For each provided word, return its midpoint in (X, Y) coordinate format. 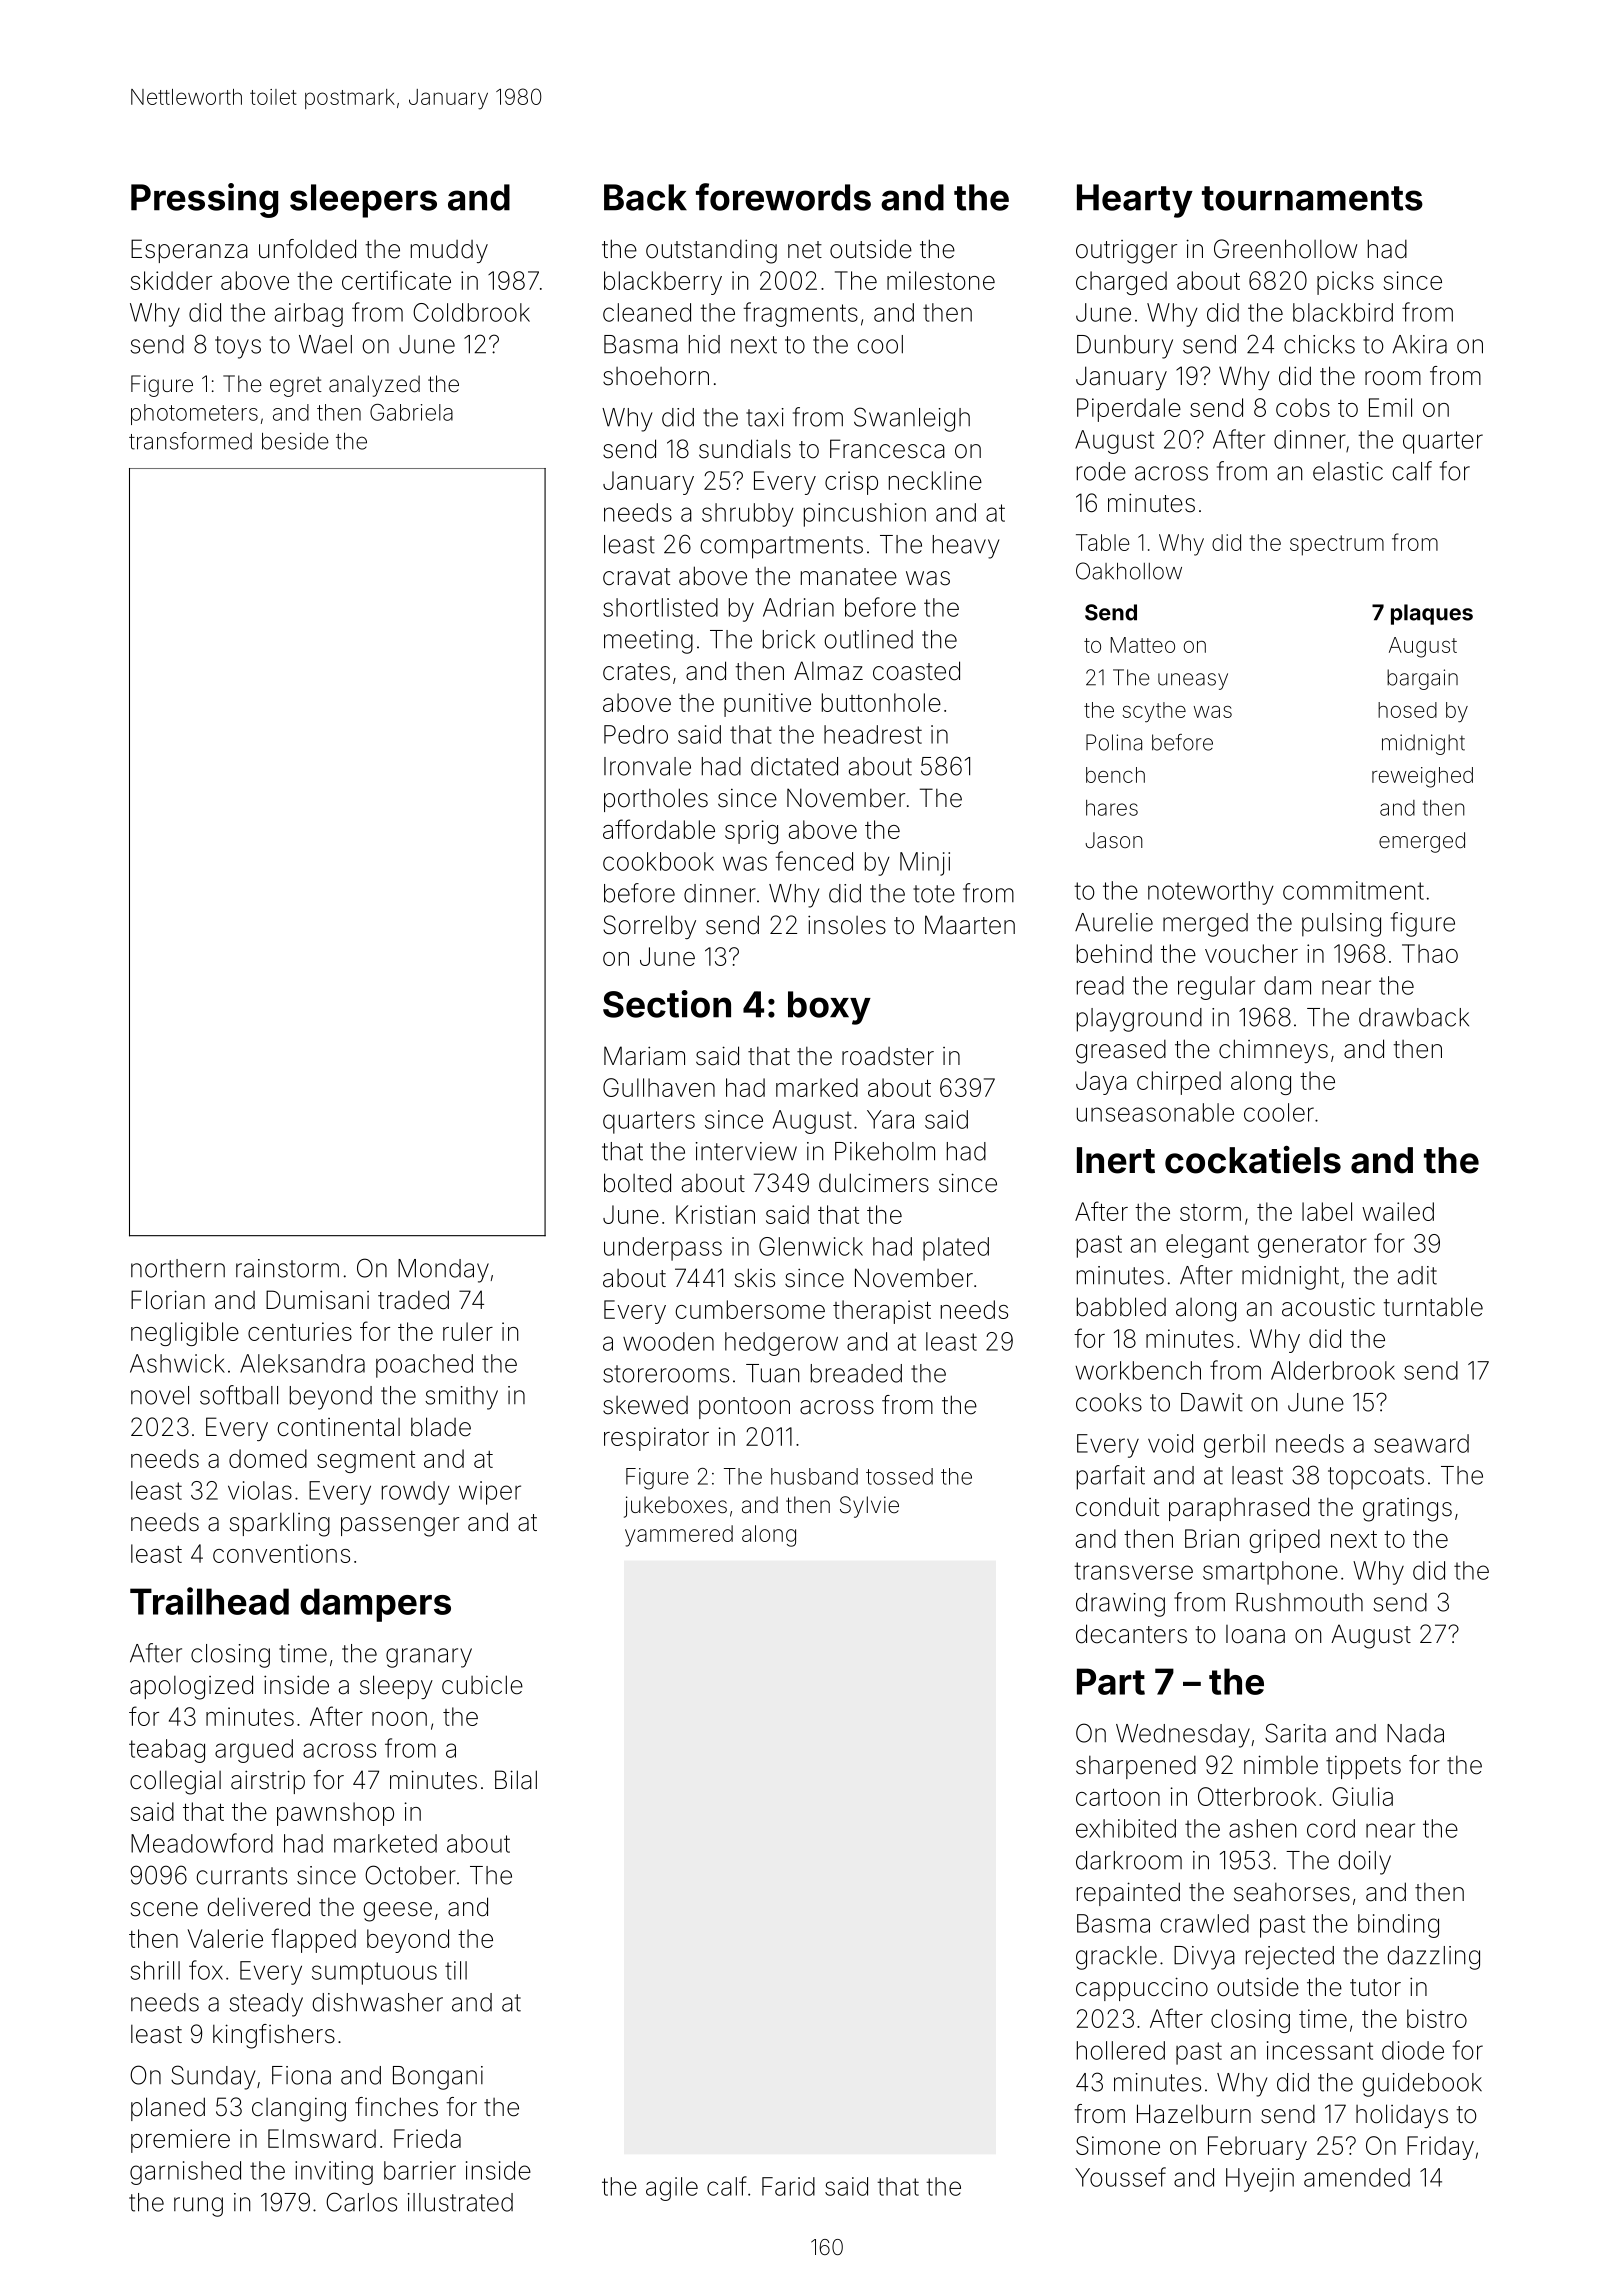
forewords (783, 197)
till (456, 1970)
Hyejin (1260, 2180)
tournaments (1312, 198)
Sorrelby (649, 927)
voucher (1251, 953)
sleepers (363, 201)
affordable (659, 829)
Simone (1118, 2145)
